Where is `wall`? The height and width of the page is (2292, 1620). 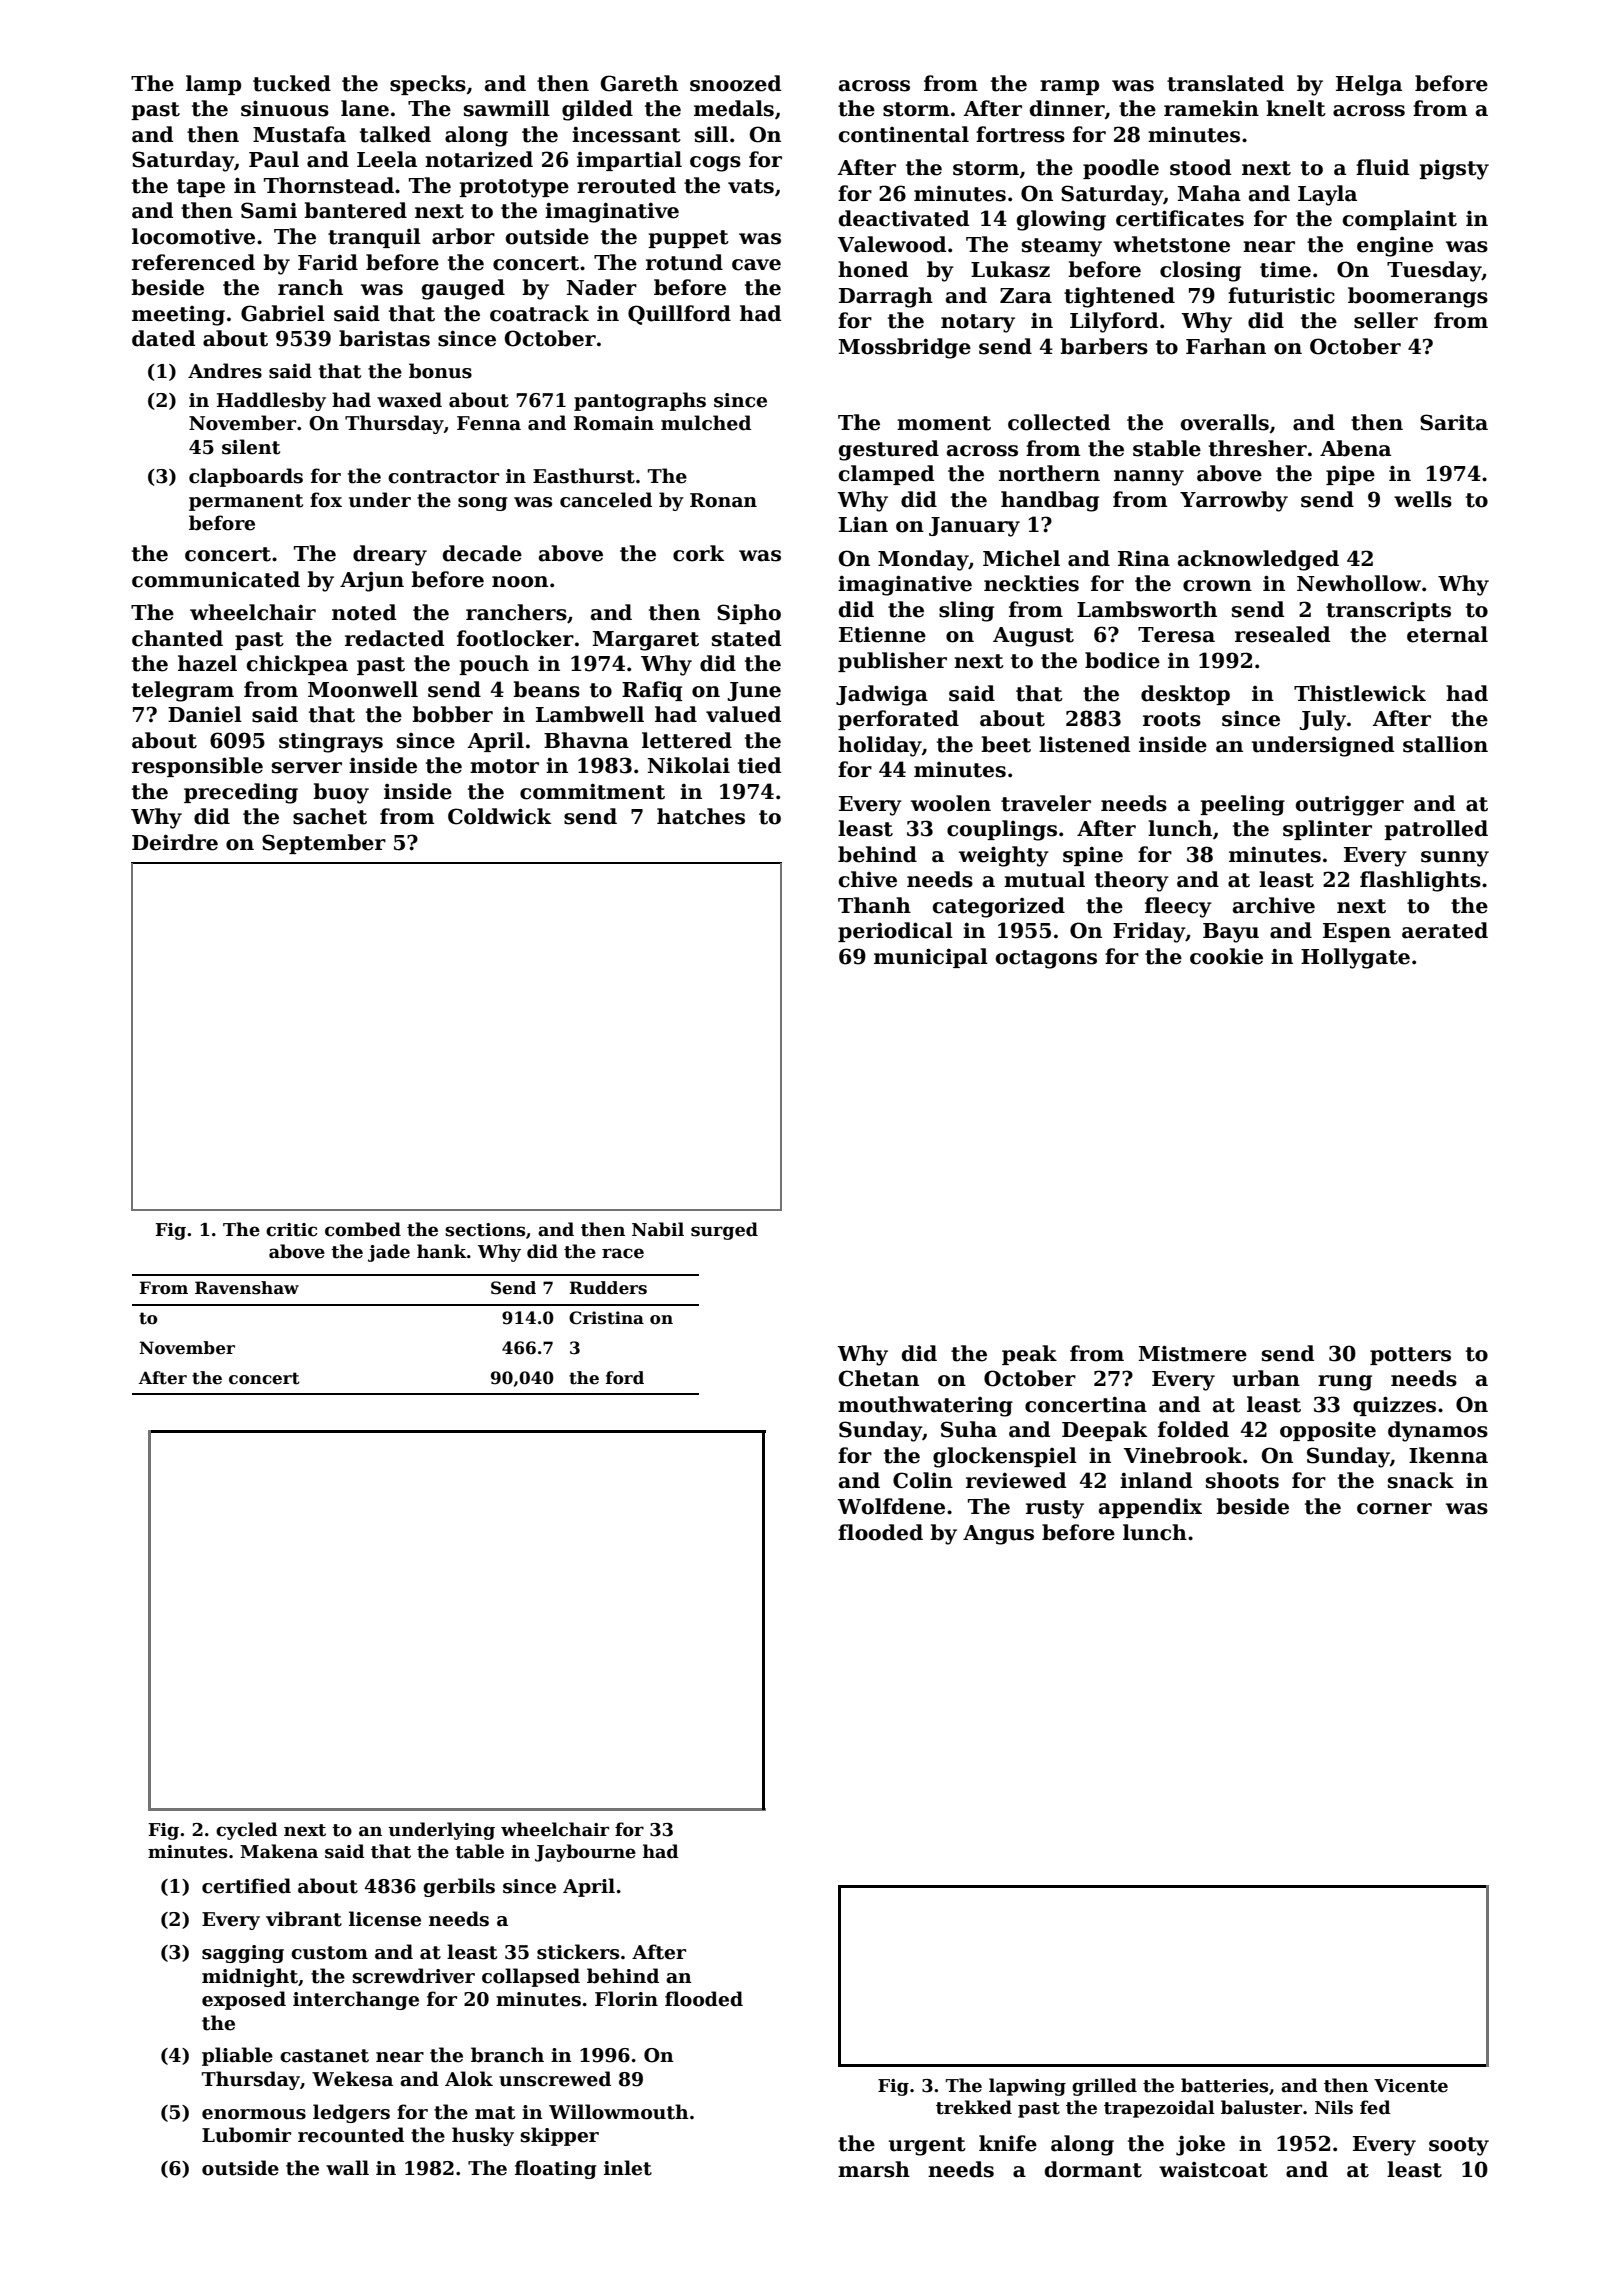 wall is located at coordinates (347, 2168).
